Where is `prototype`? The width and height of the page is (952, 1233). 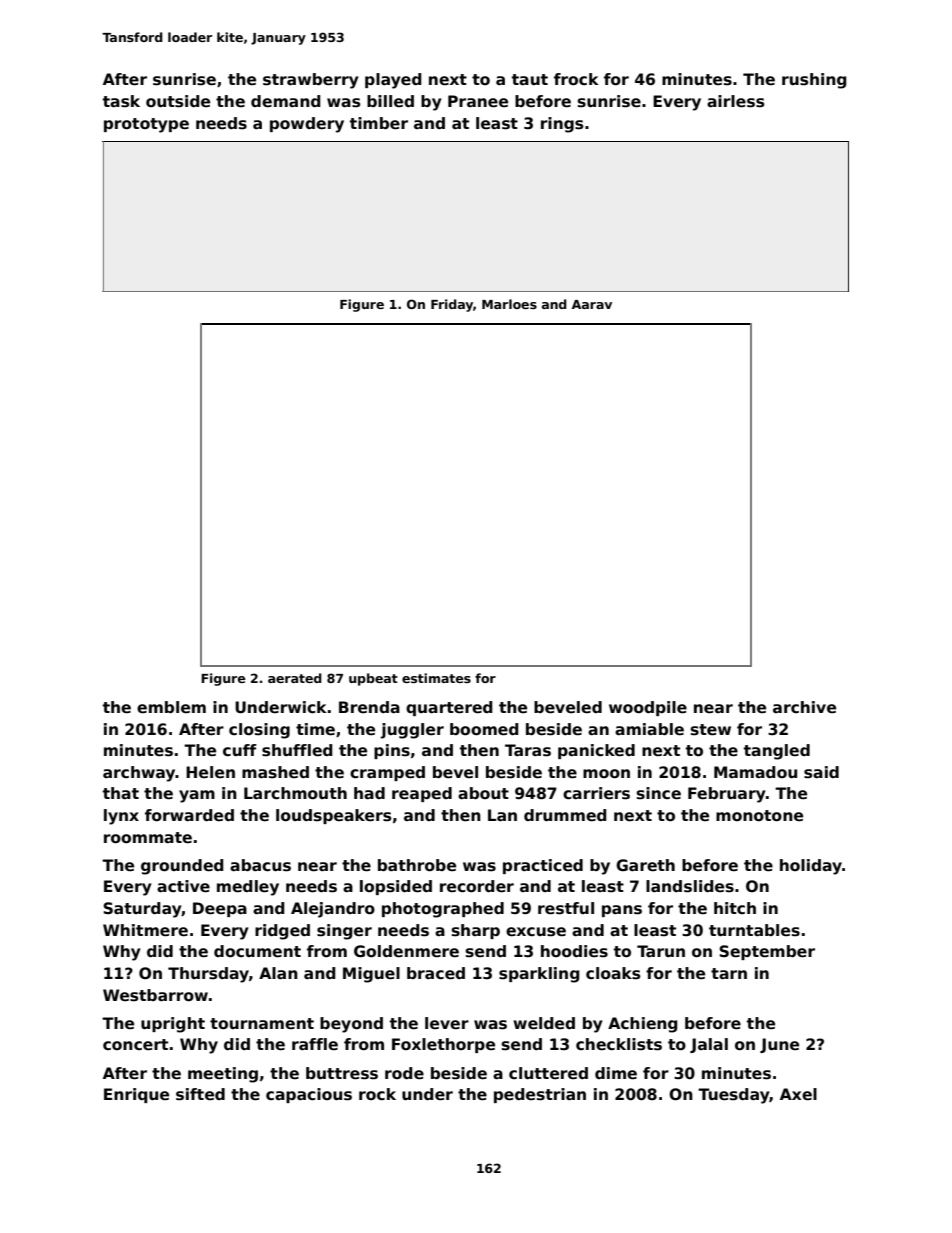 prototype is located at coordinates (146, 125).
